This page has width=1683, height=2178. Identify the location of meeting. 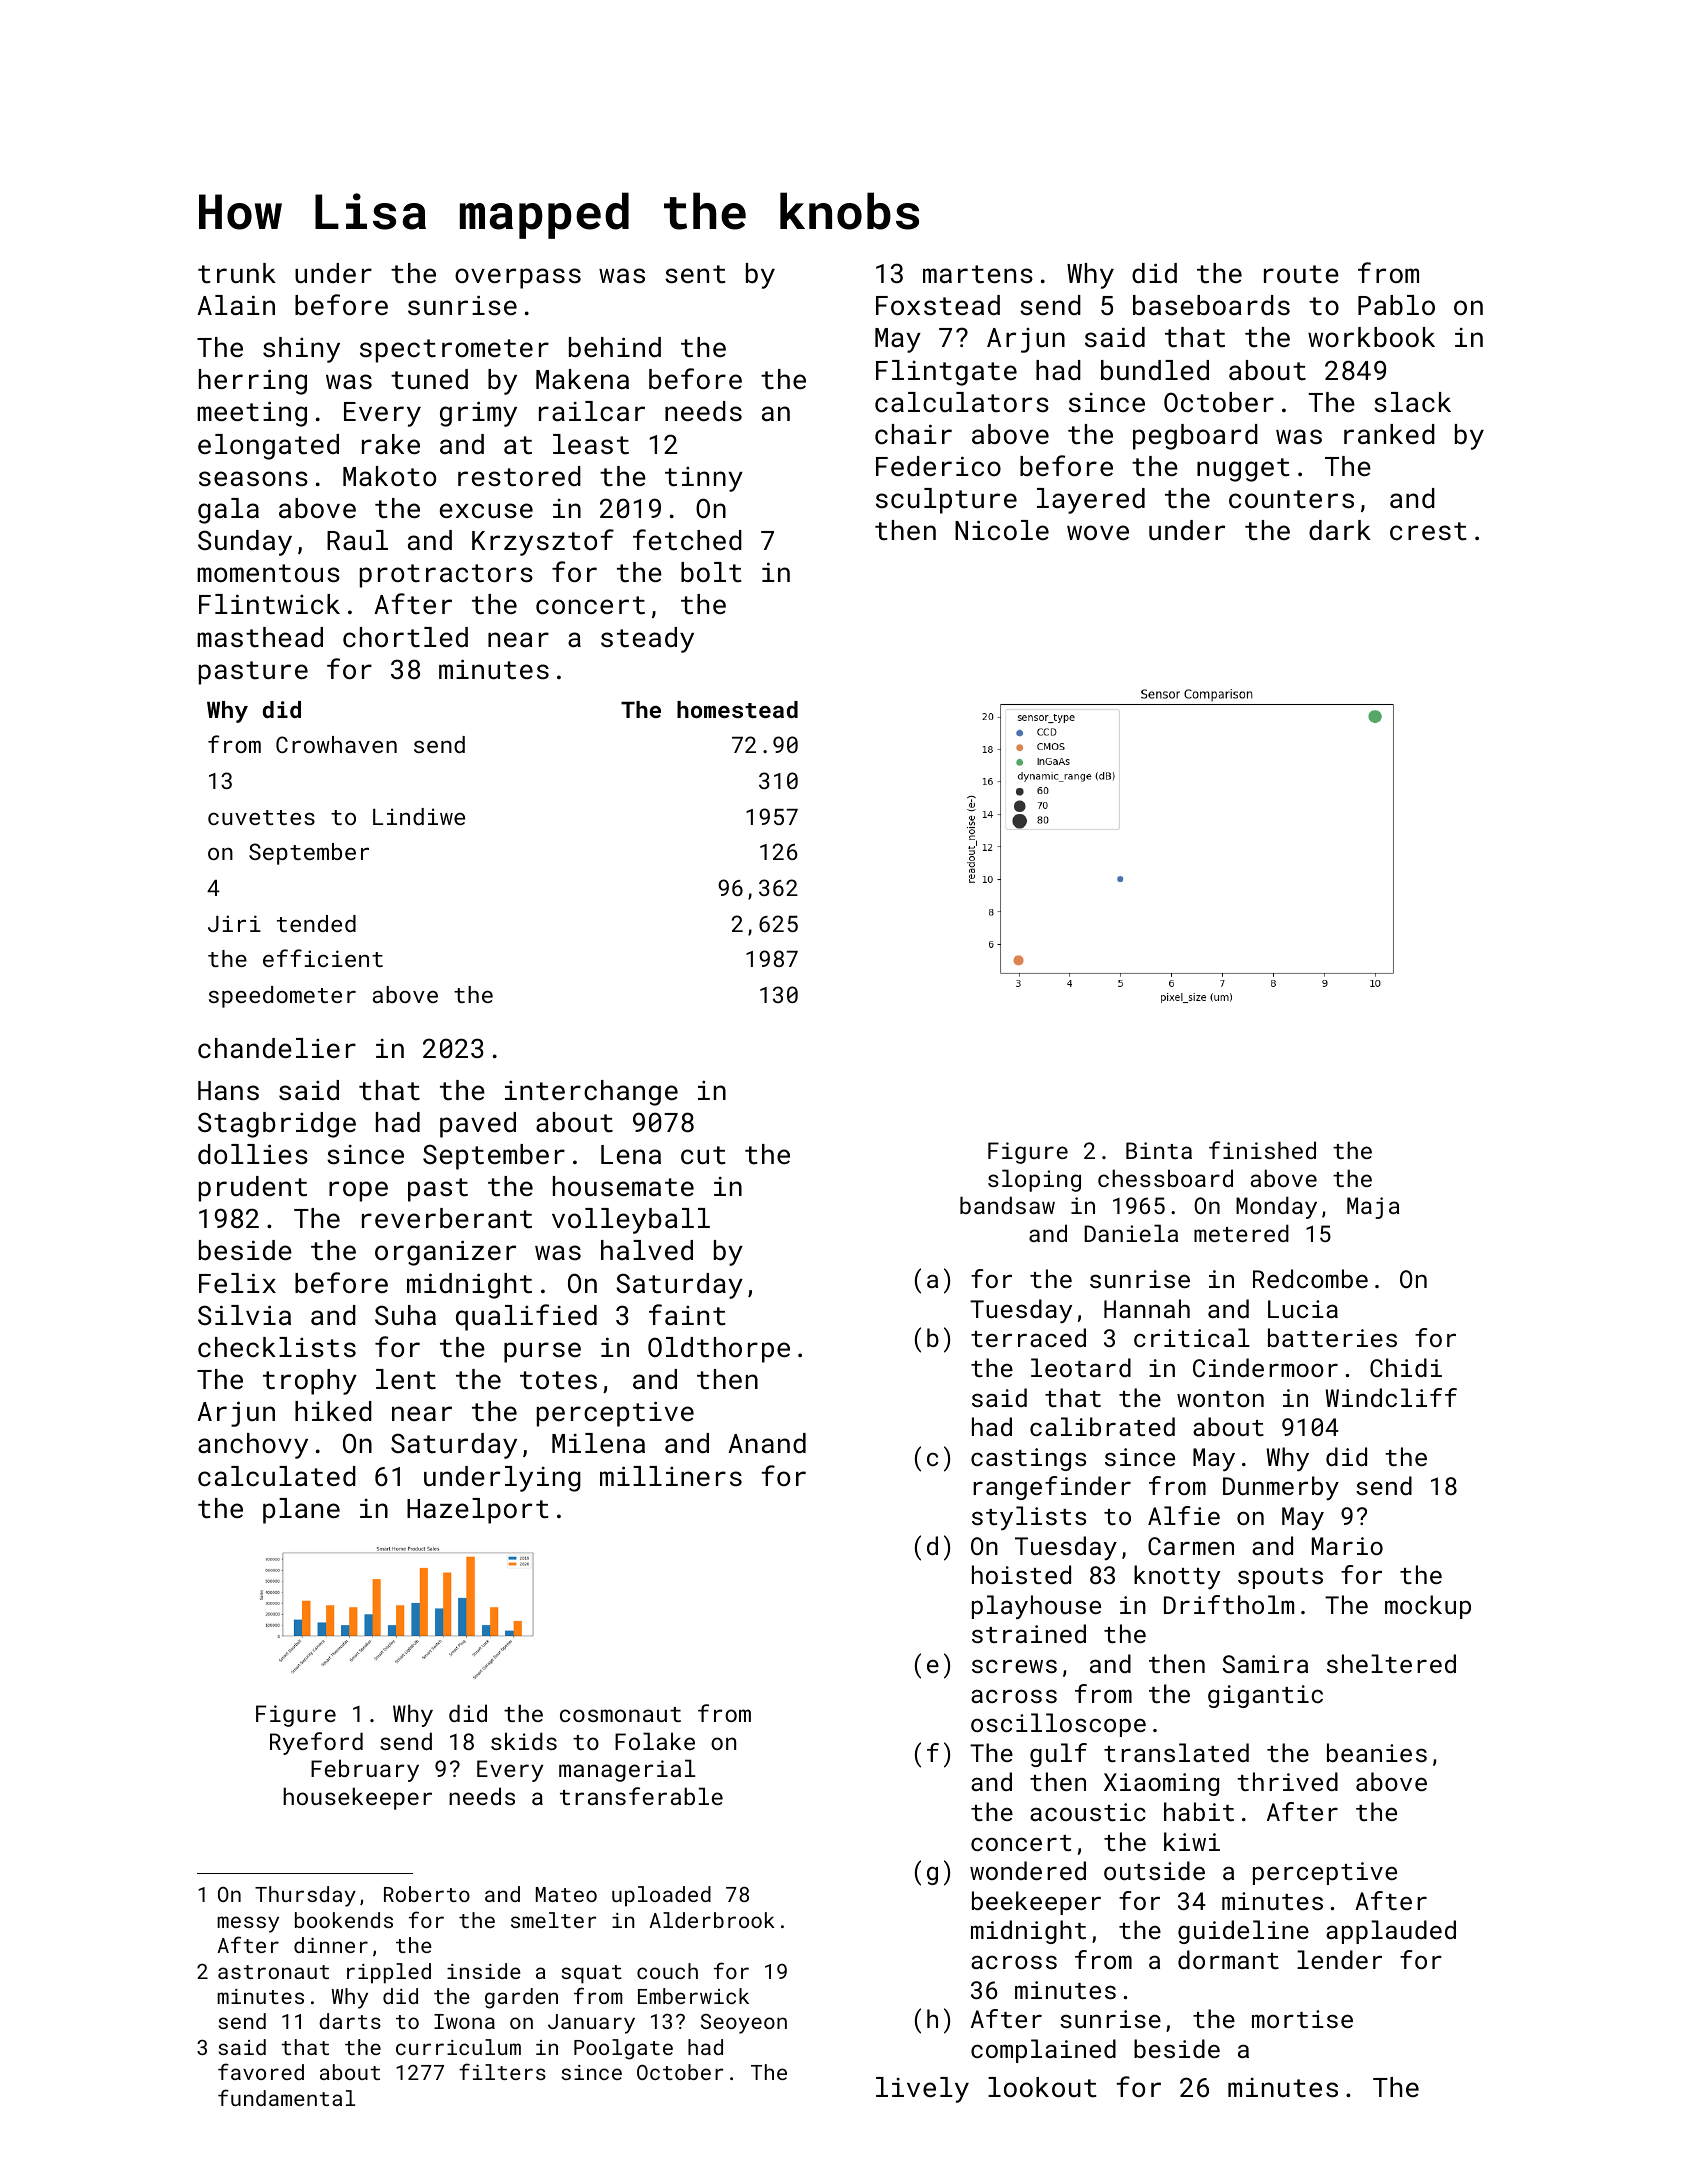
(252, 414).
